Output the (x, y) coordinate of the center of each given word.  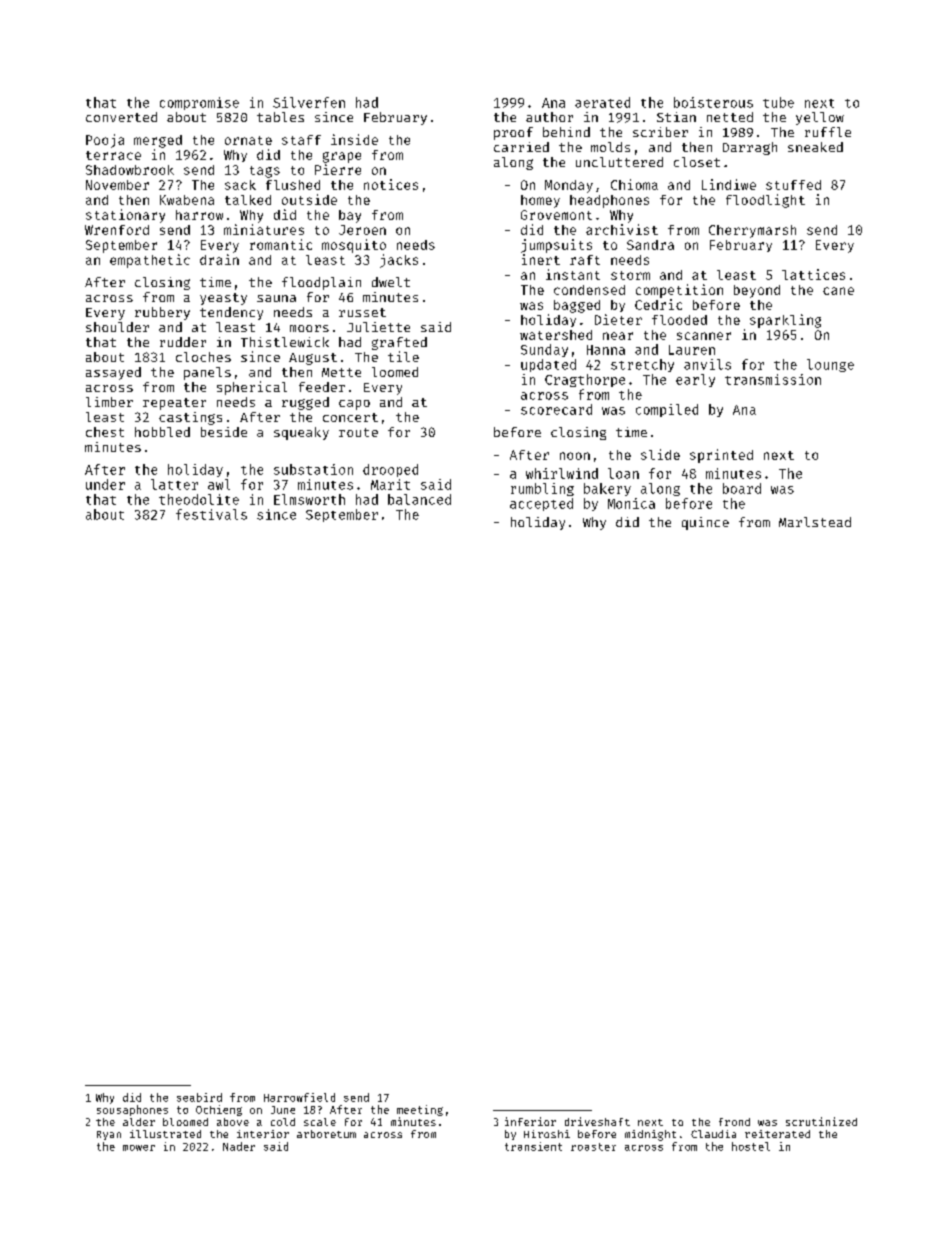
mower (139, 1148)
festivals (211, 514)
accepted (541, 504)
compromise (199, 103)
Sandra (650, 245)
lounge (830, 365)
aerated (602, 102)
